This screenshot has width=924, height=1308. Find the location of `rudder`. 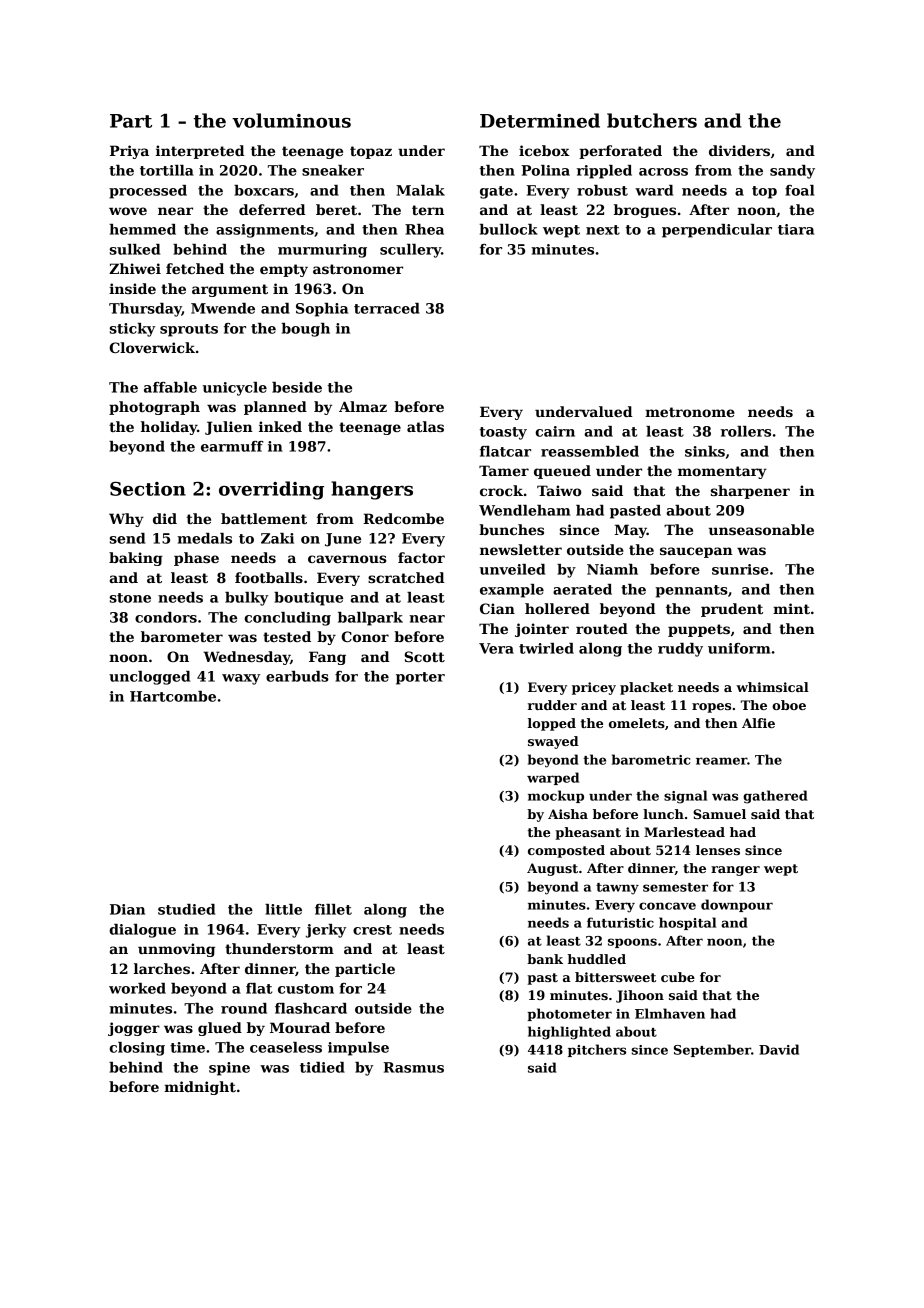

rudder is located at coordinates (552, 705).
